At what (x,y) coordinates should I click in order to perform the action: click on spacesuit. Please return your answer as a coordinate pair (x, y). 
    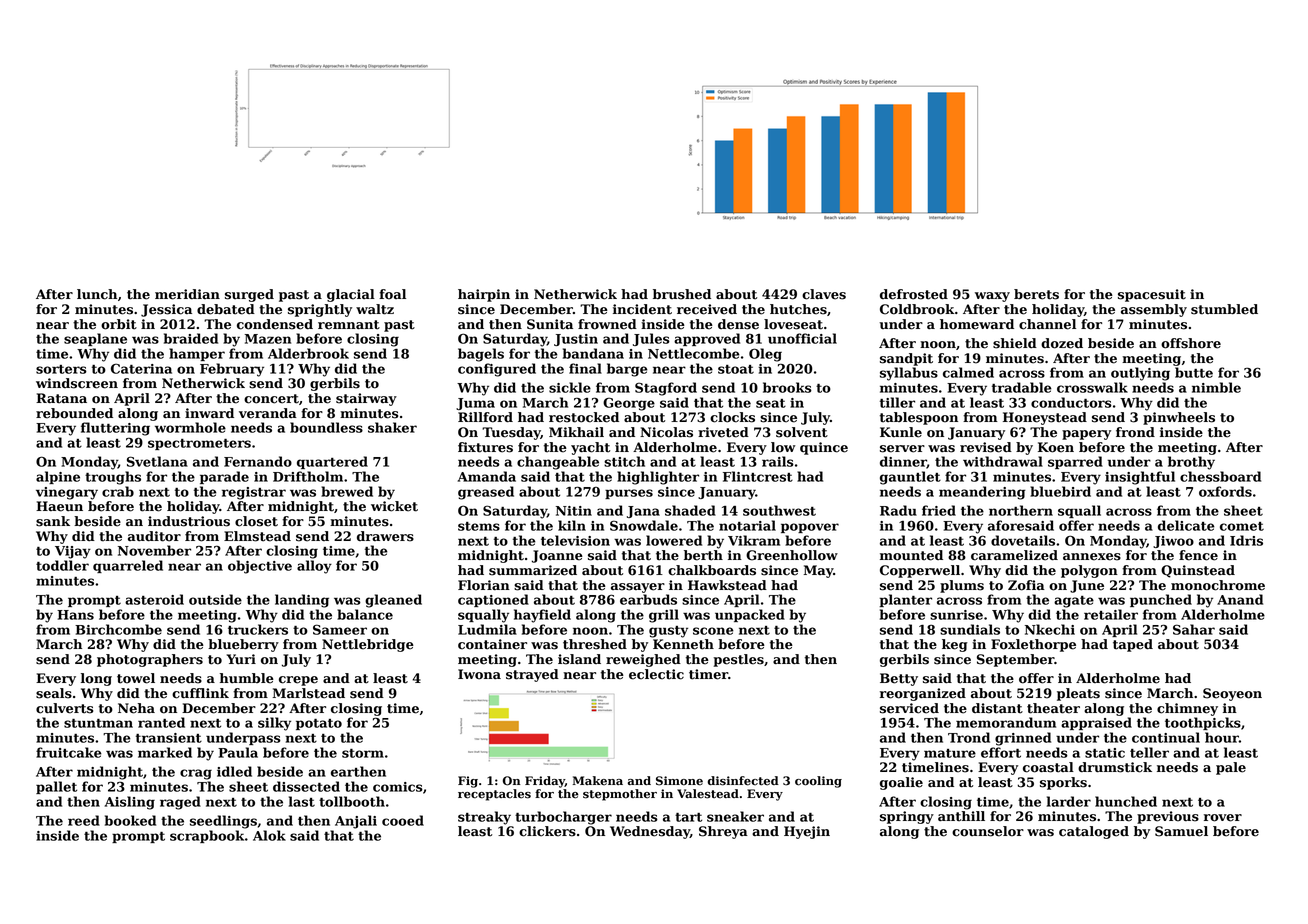
    Looking at the image, I should click on (1152, 295).
